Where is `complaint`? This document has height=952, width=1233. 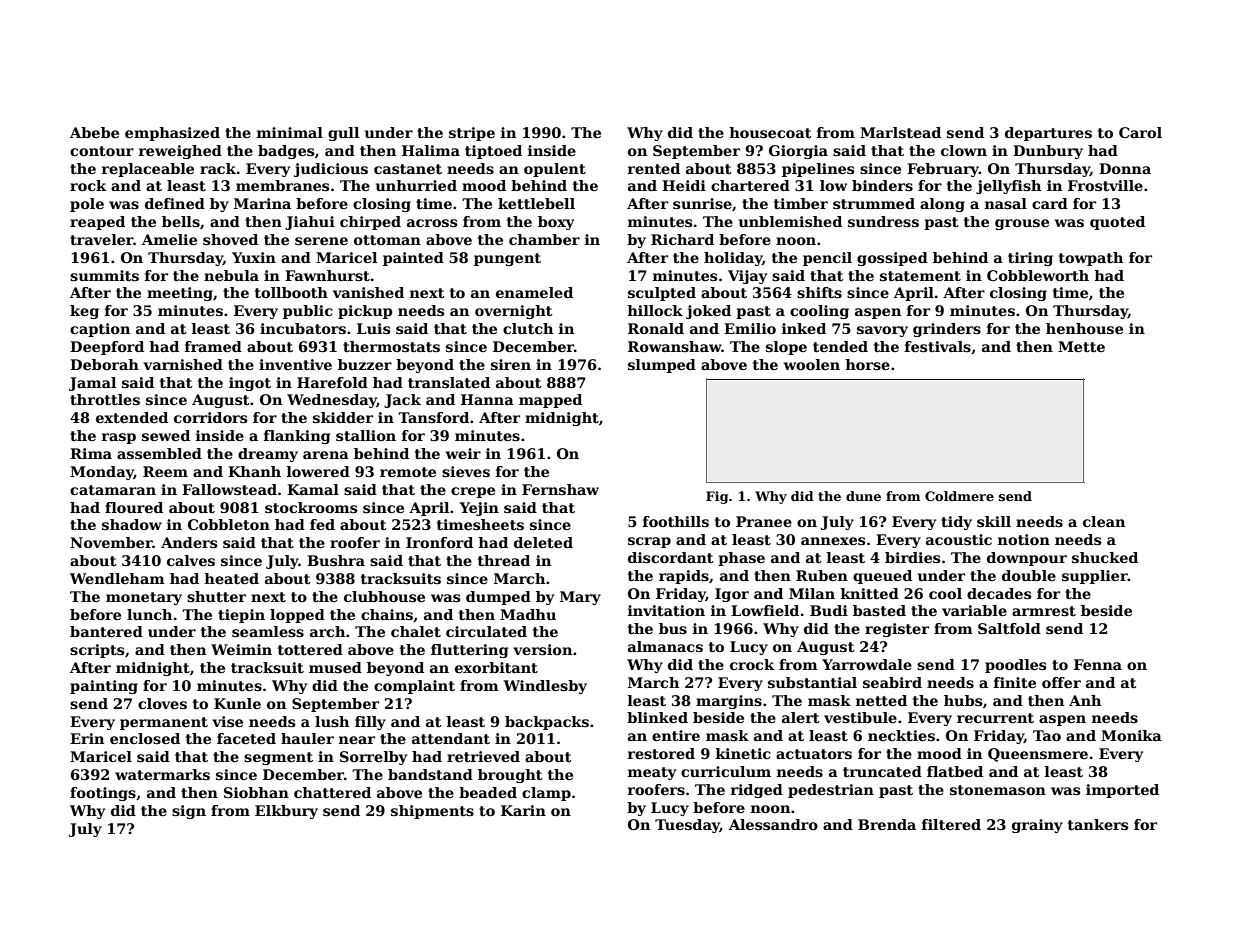 complaint is located at coordinates (414, 687).
